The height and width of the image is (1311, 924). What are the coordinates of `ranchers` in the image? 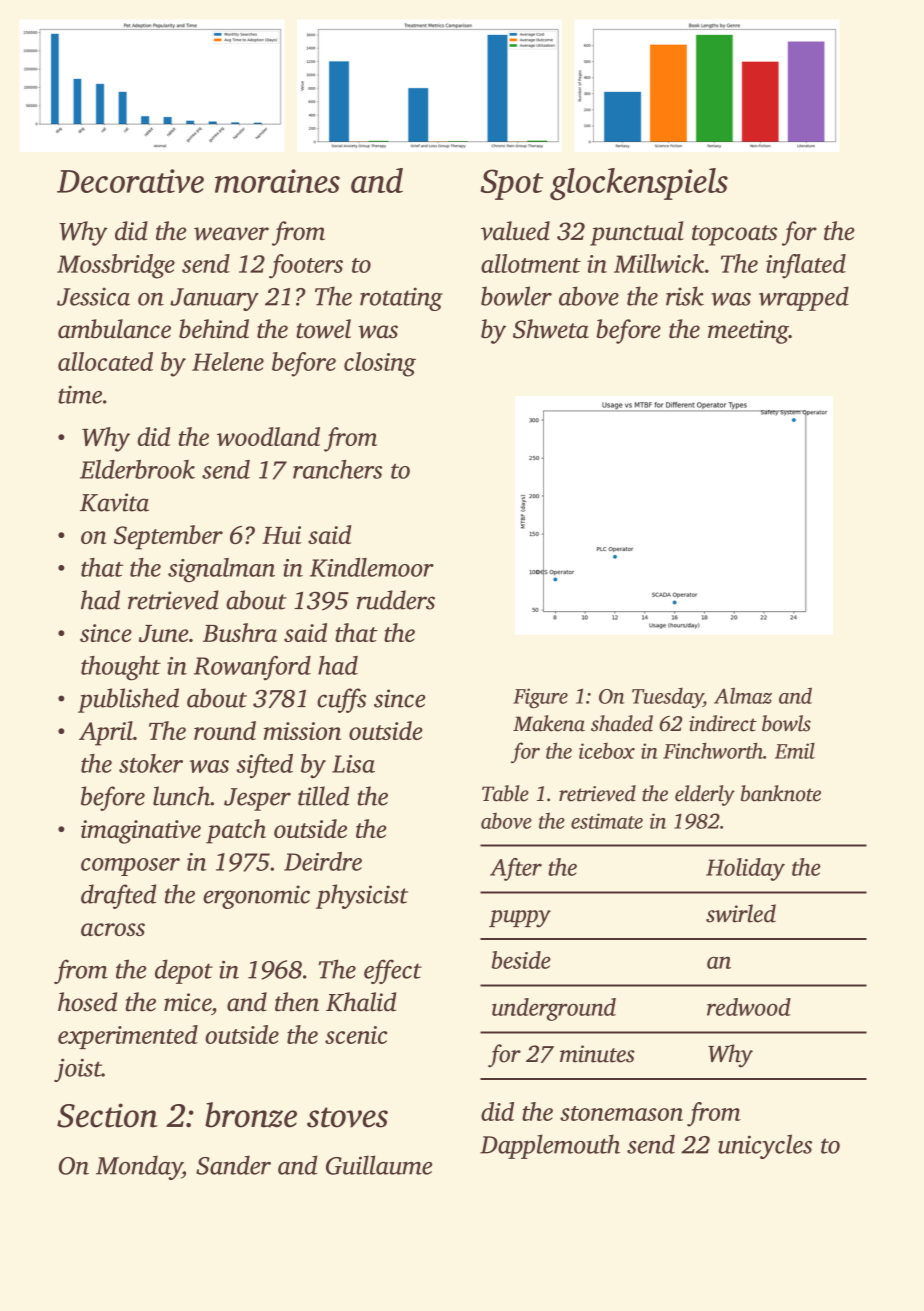 It's located at (337, 469).
